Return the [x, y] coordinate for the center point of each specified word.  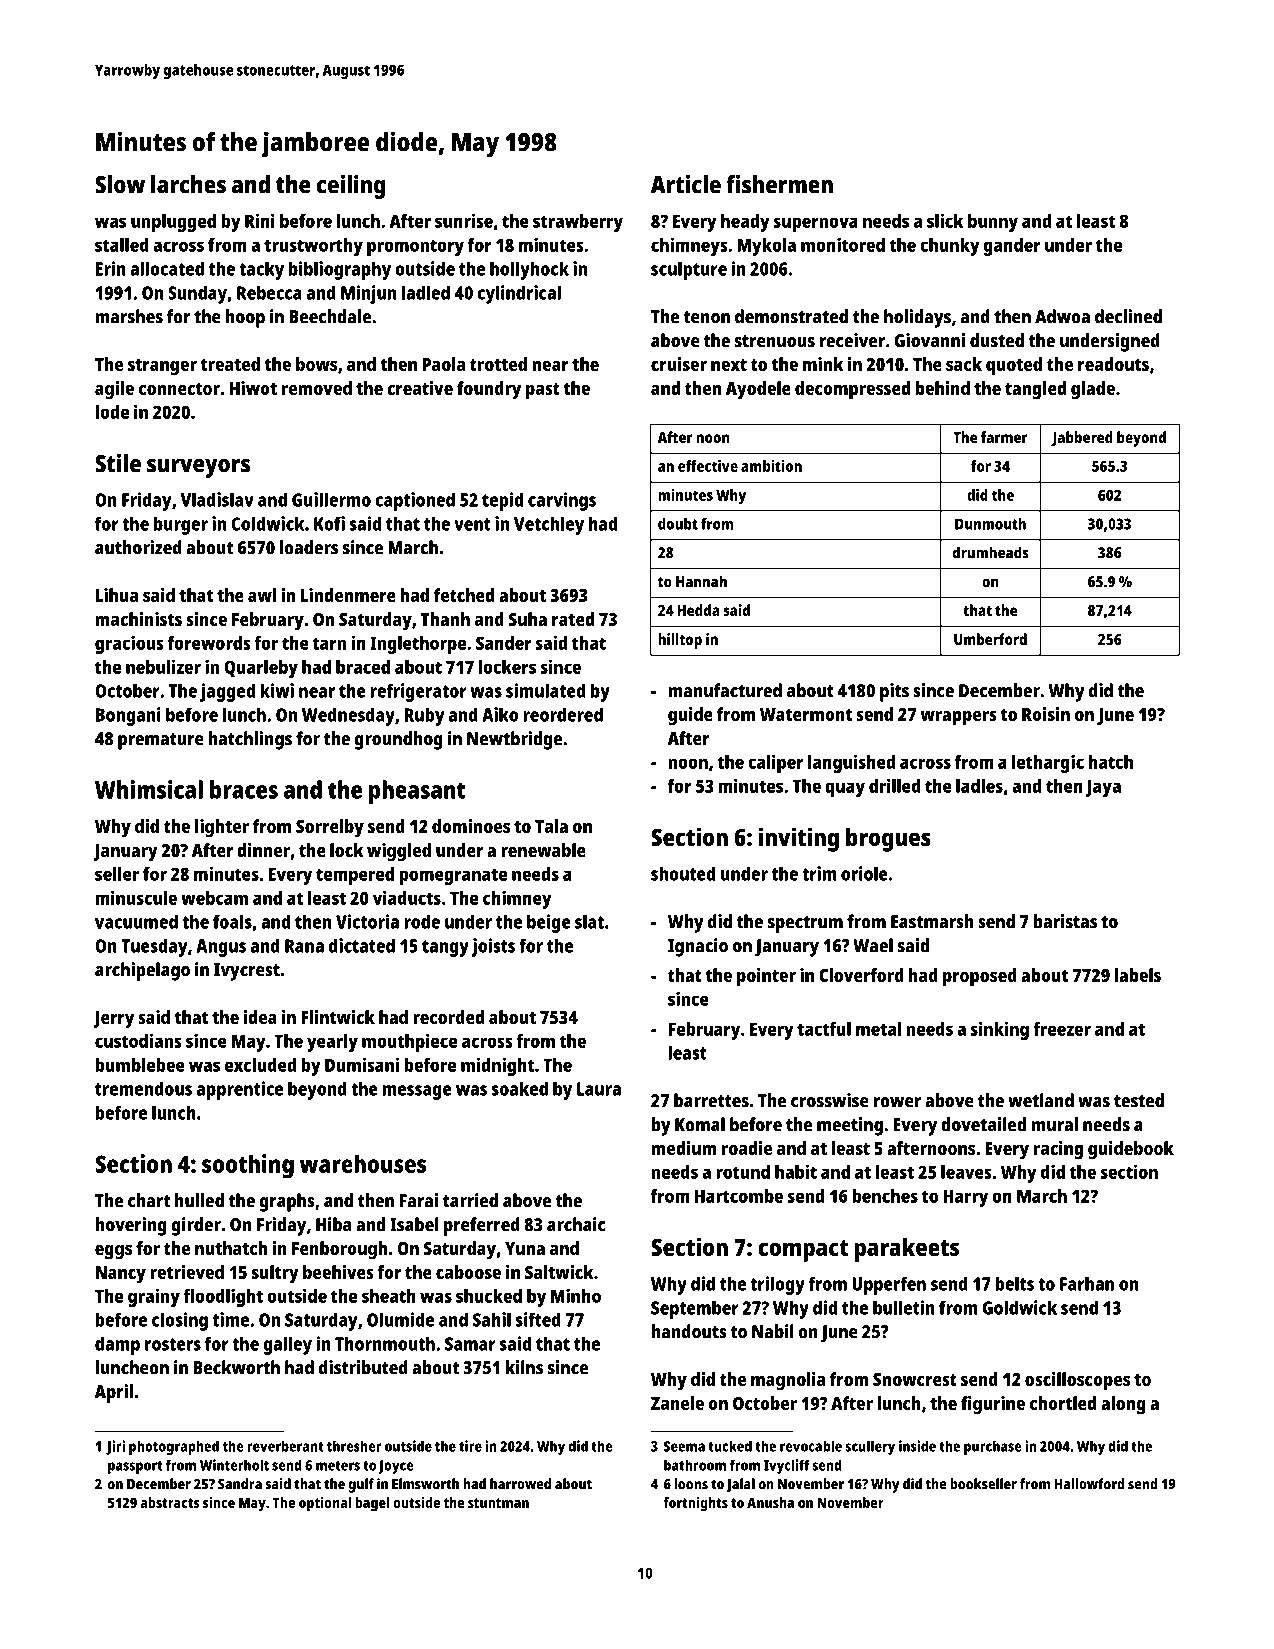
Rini [260, 220]
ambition [771, 466]
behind [942, 388]
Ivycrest [247, 972]
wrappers [959, 718]
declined [1128, 316]
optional [325, 1504]
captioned [415, 501]
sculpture [689, 270]
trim [819, 873]
